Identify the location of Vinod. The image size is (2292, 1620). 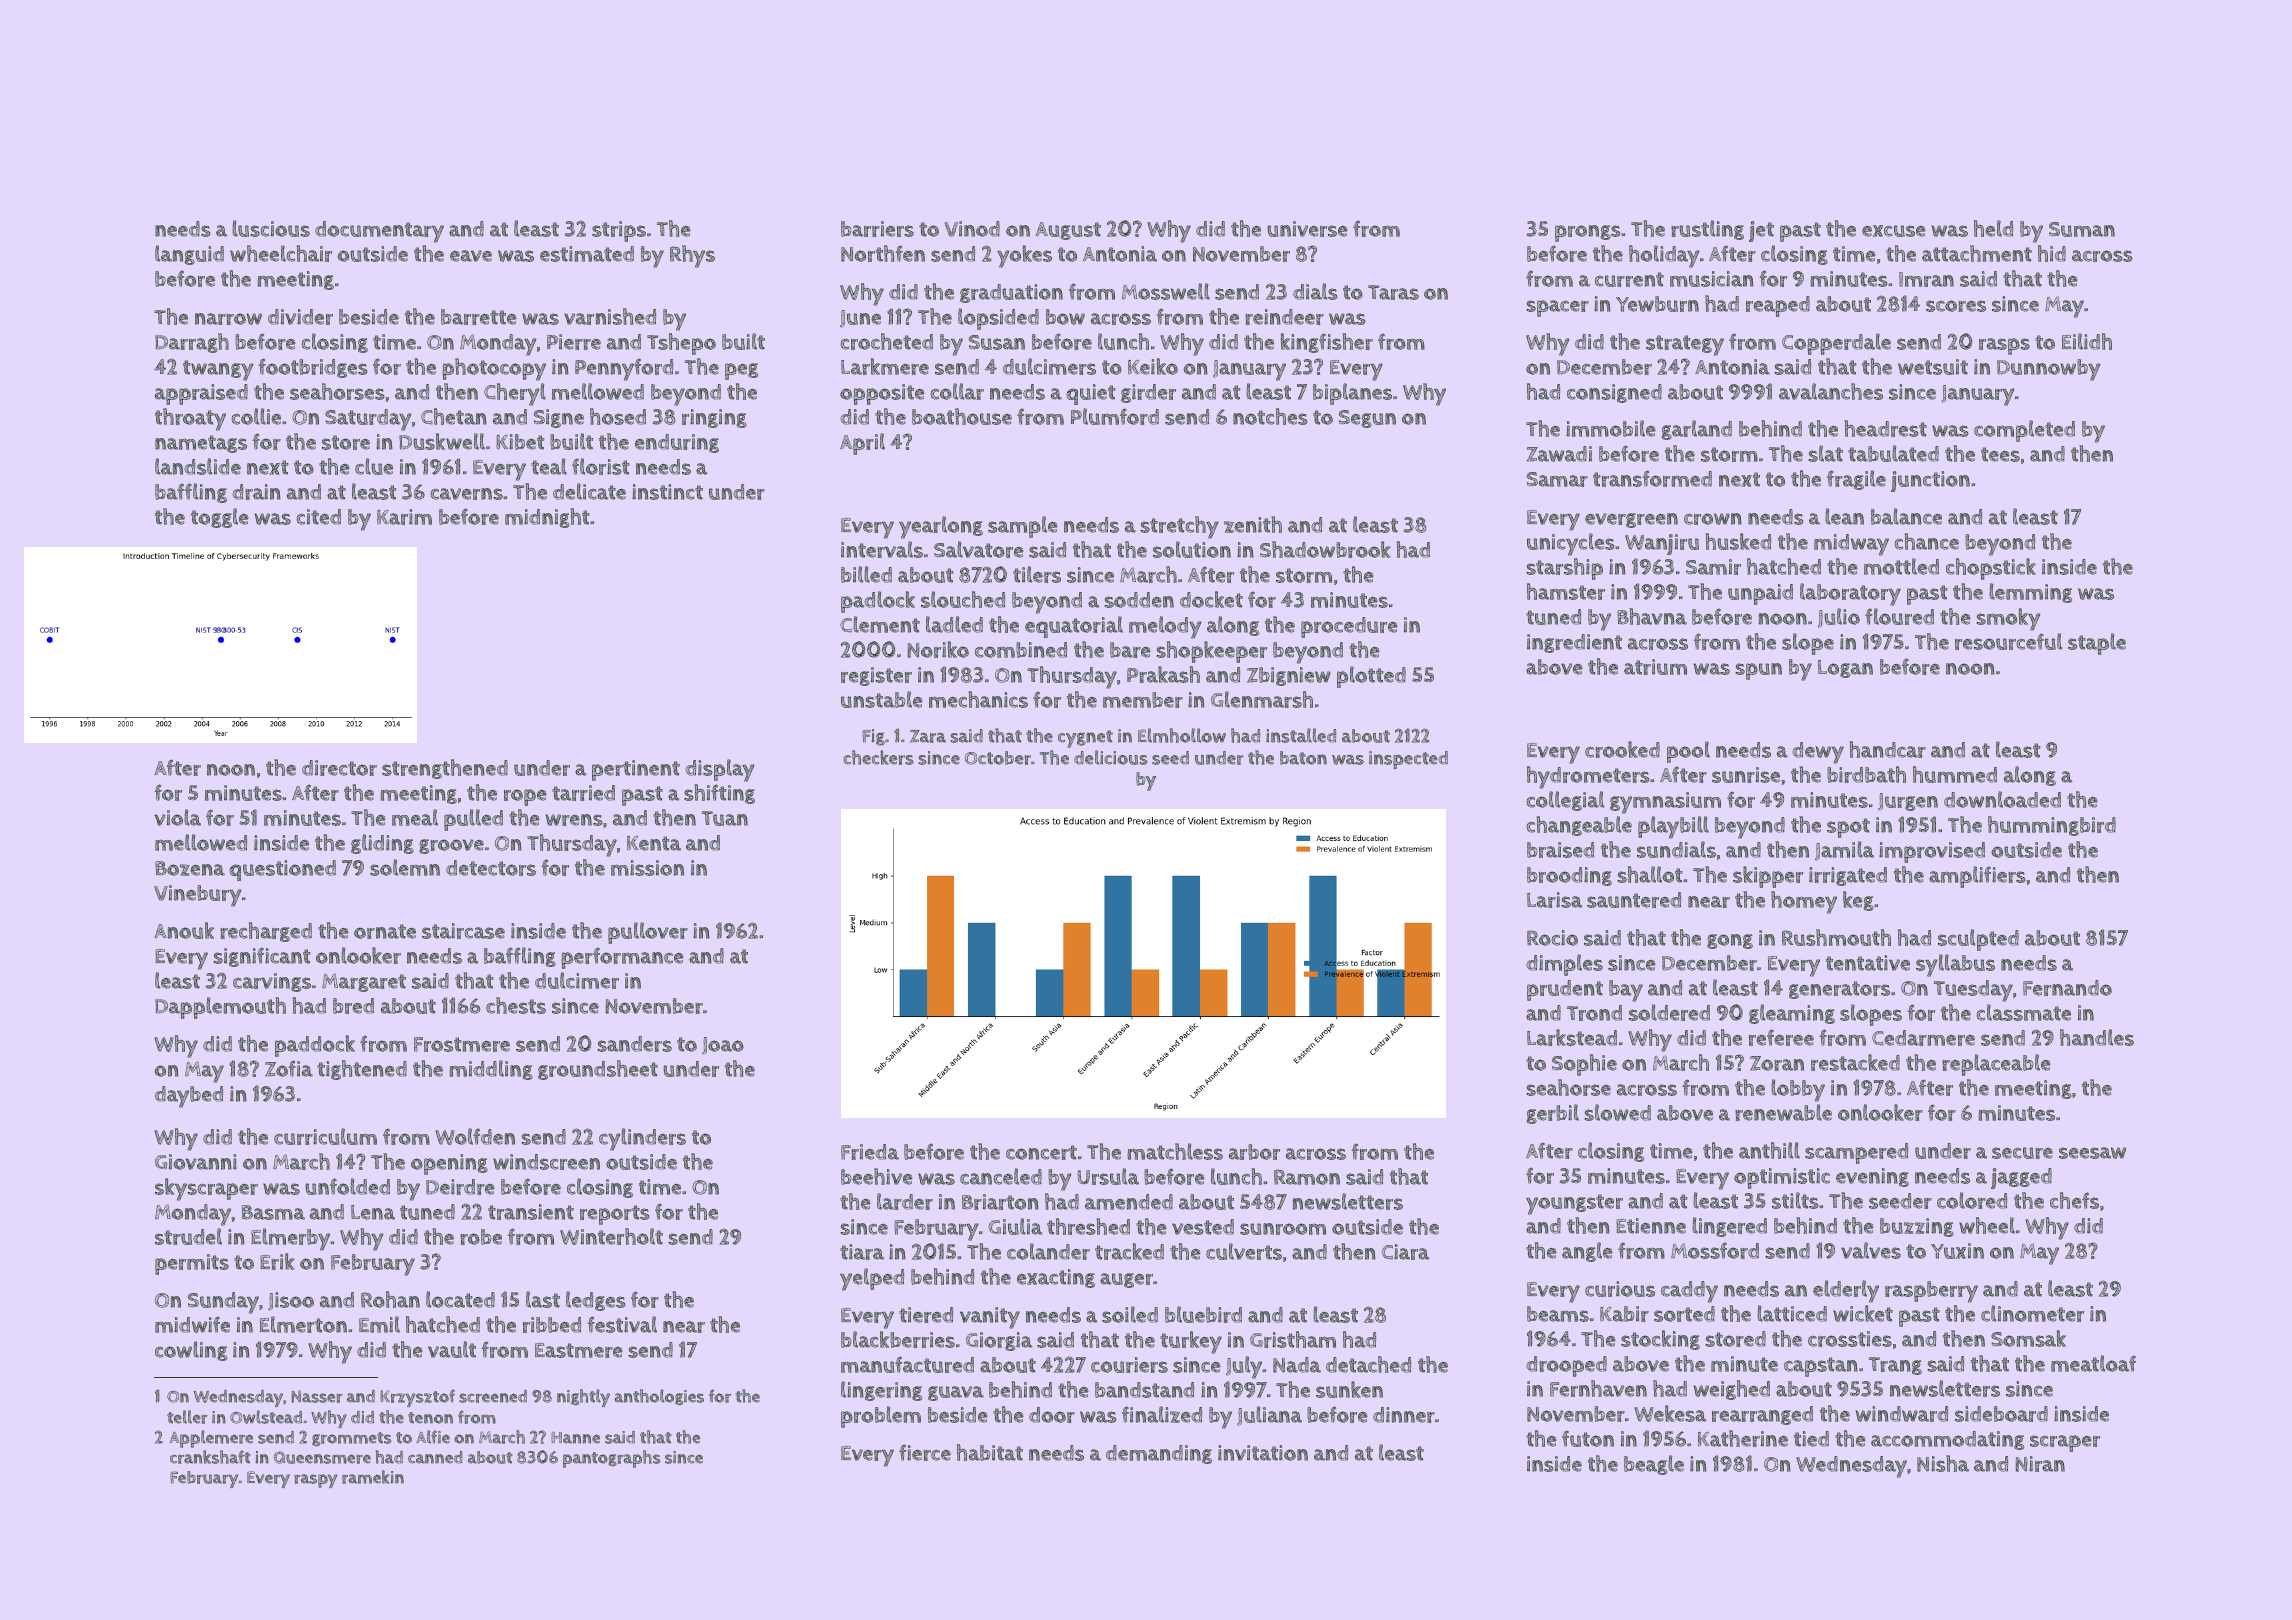
(972, 229).
